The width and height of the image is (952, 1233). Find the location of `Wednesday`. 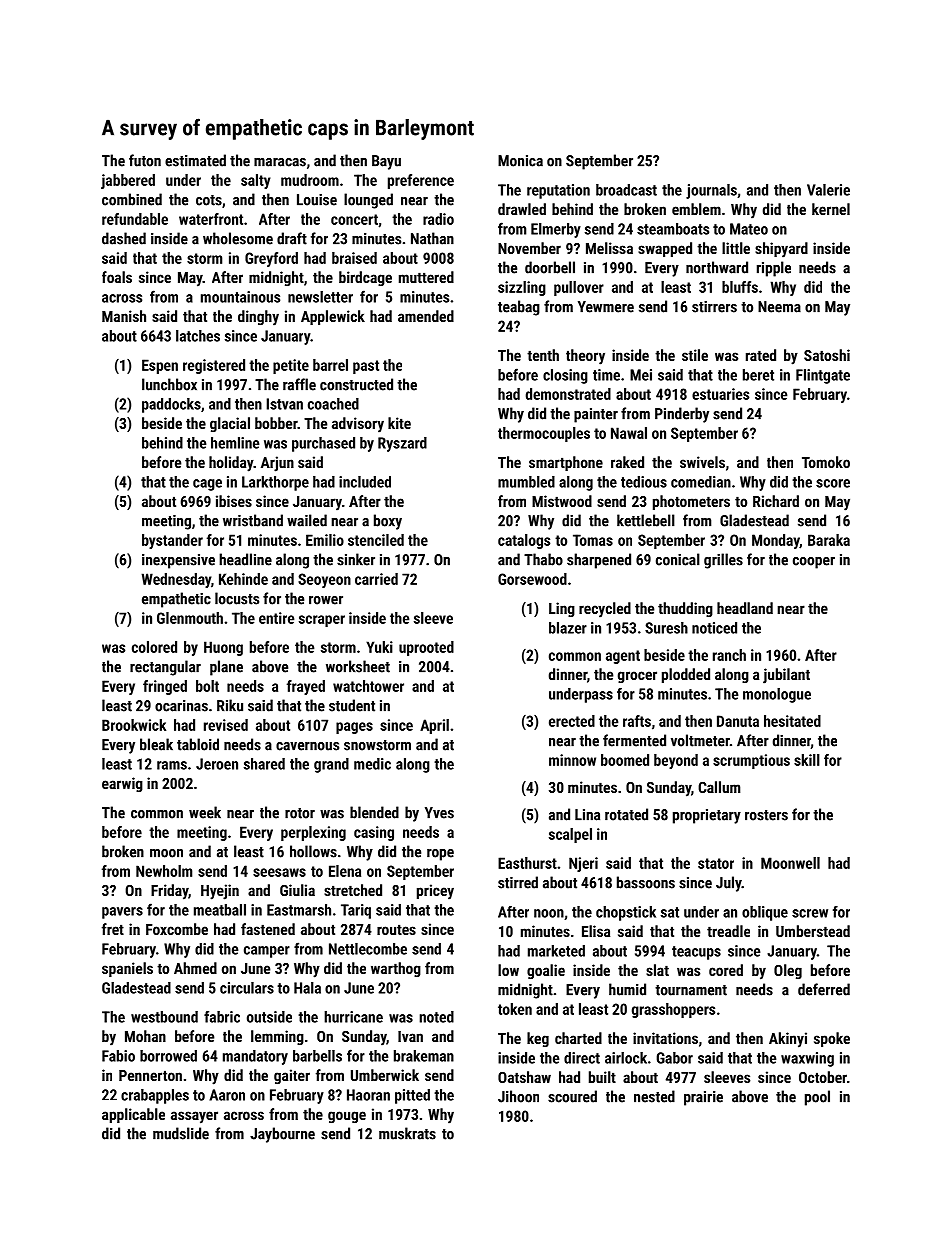

Wednesday is located at coordinates (176, 580).
